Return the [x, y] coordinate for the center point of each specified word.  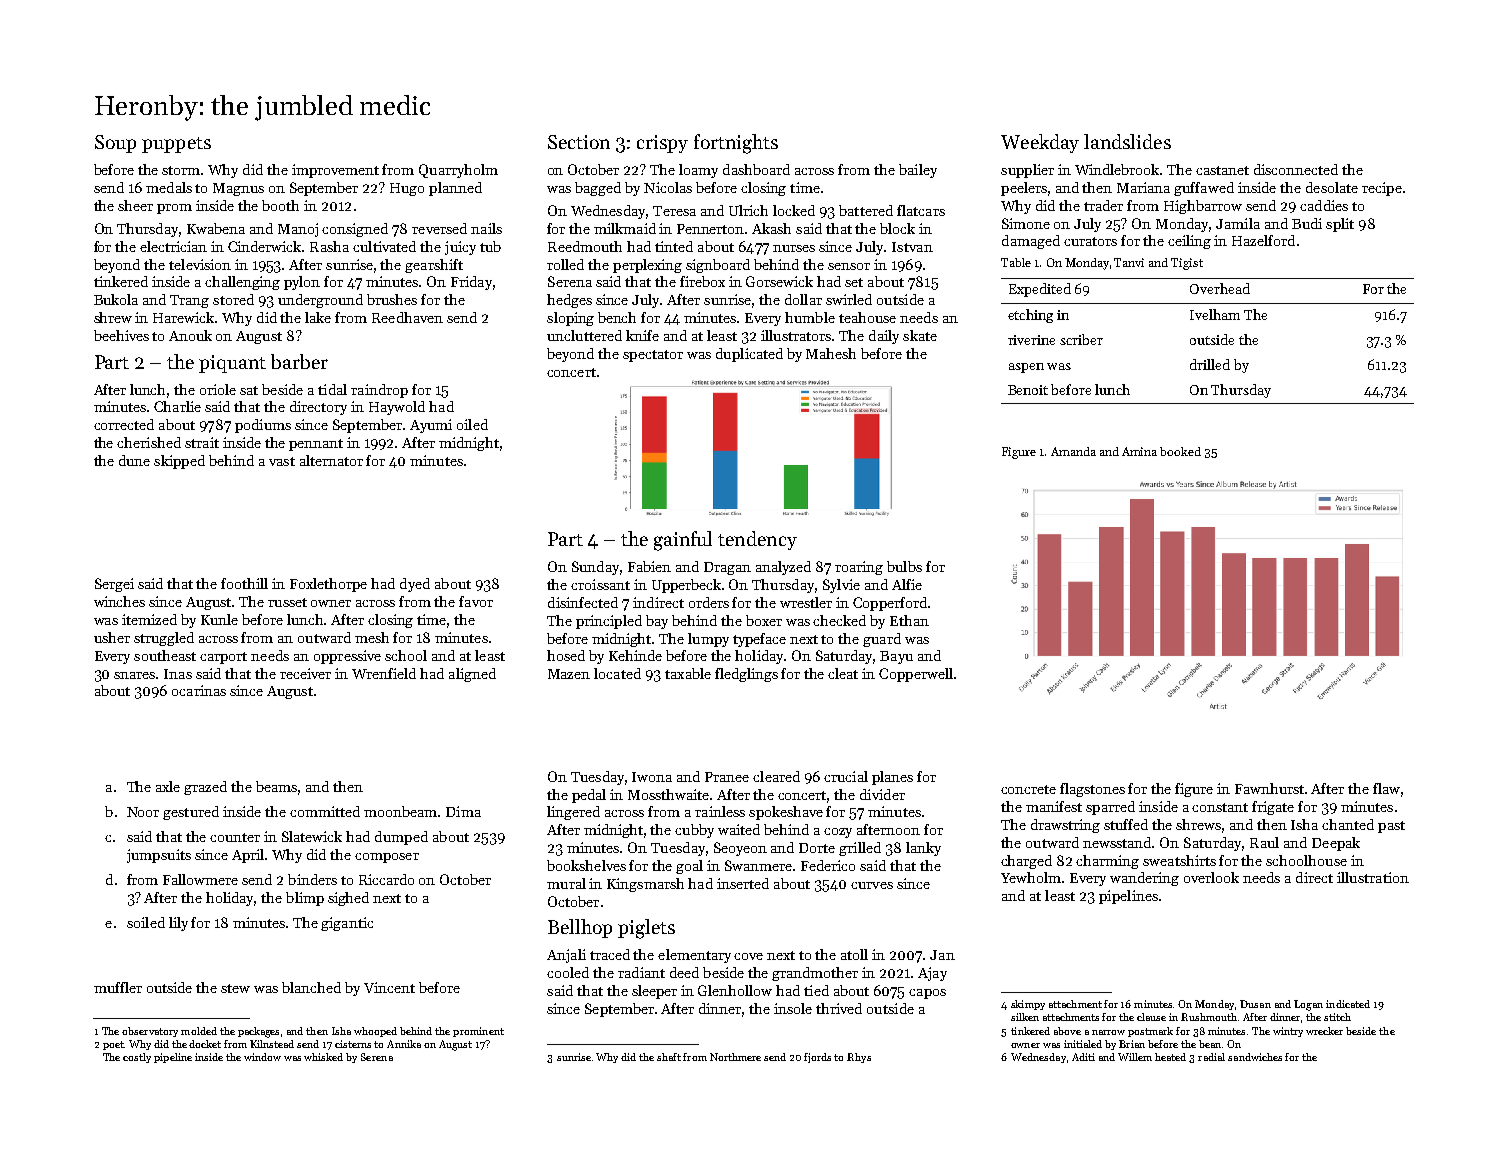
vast [282, 461]
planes [892, 778]
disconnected [1296, 169]
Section [579, 142]
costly [137, 1058]
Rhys [859, 1058]
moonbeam [400, 811]
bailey [918, 171]
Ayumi [431, 426]
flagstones [1092, 790]
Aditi [1083, 1057]
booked [1180, 451]
